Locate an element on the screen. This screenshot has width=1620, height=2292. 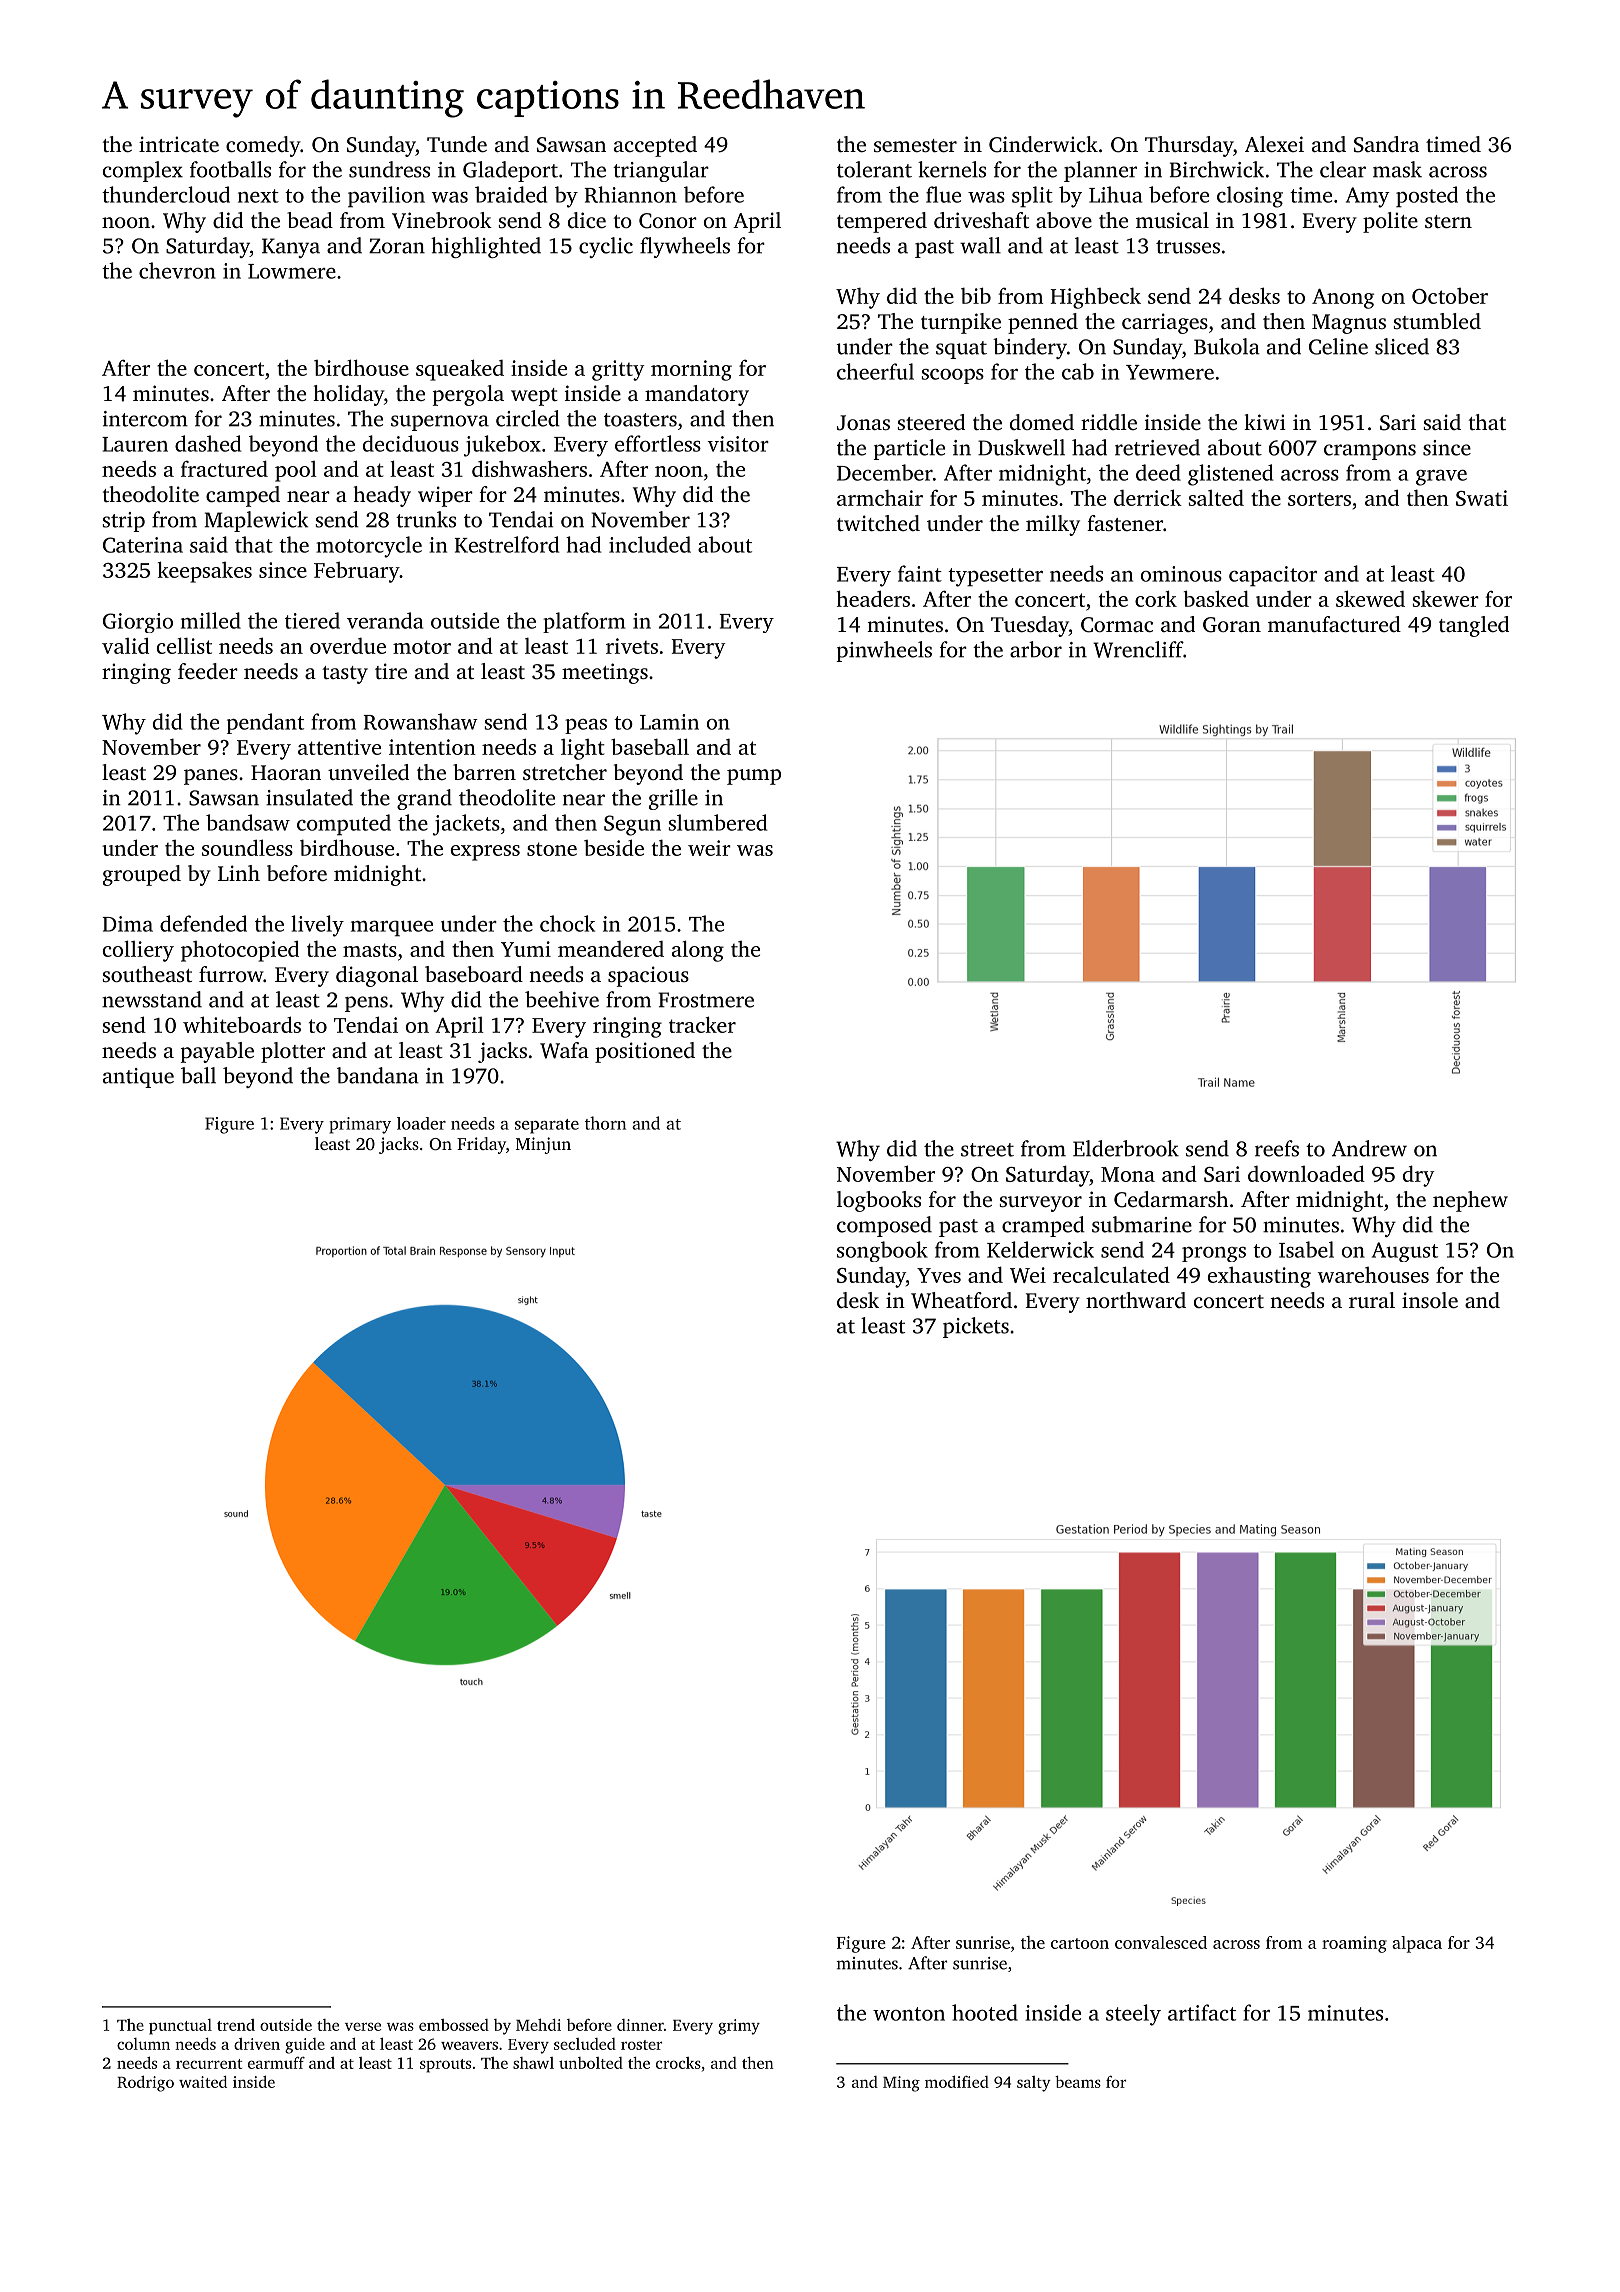
complex is located at coordinates (143, 171).
